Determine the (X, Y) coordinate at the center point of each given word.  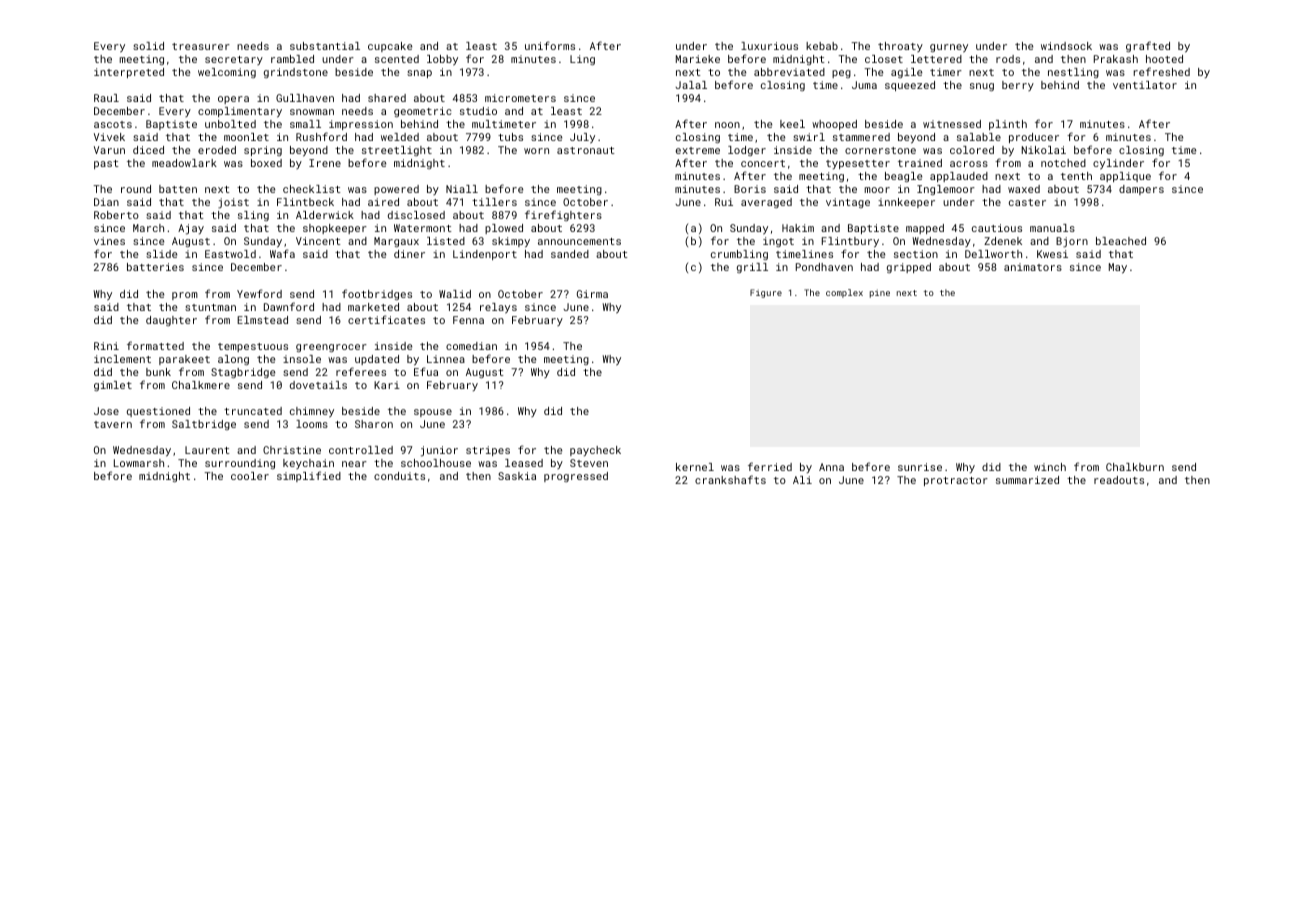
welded (400, 137)
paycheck (595, 451)
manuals (1052, 228)
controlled (361, 450)
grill (752, 268)
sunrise (920, 467)
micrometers (520, 98)
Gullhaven (305, 98)
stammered (861, 137)
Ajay (191, 229)
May (1118, 268)
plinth (1008, 125)
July (582, 138)
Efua (426, 371)
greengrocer (331, 348)
